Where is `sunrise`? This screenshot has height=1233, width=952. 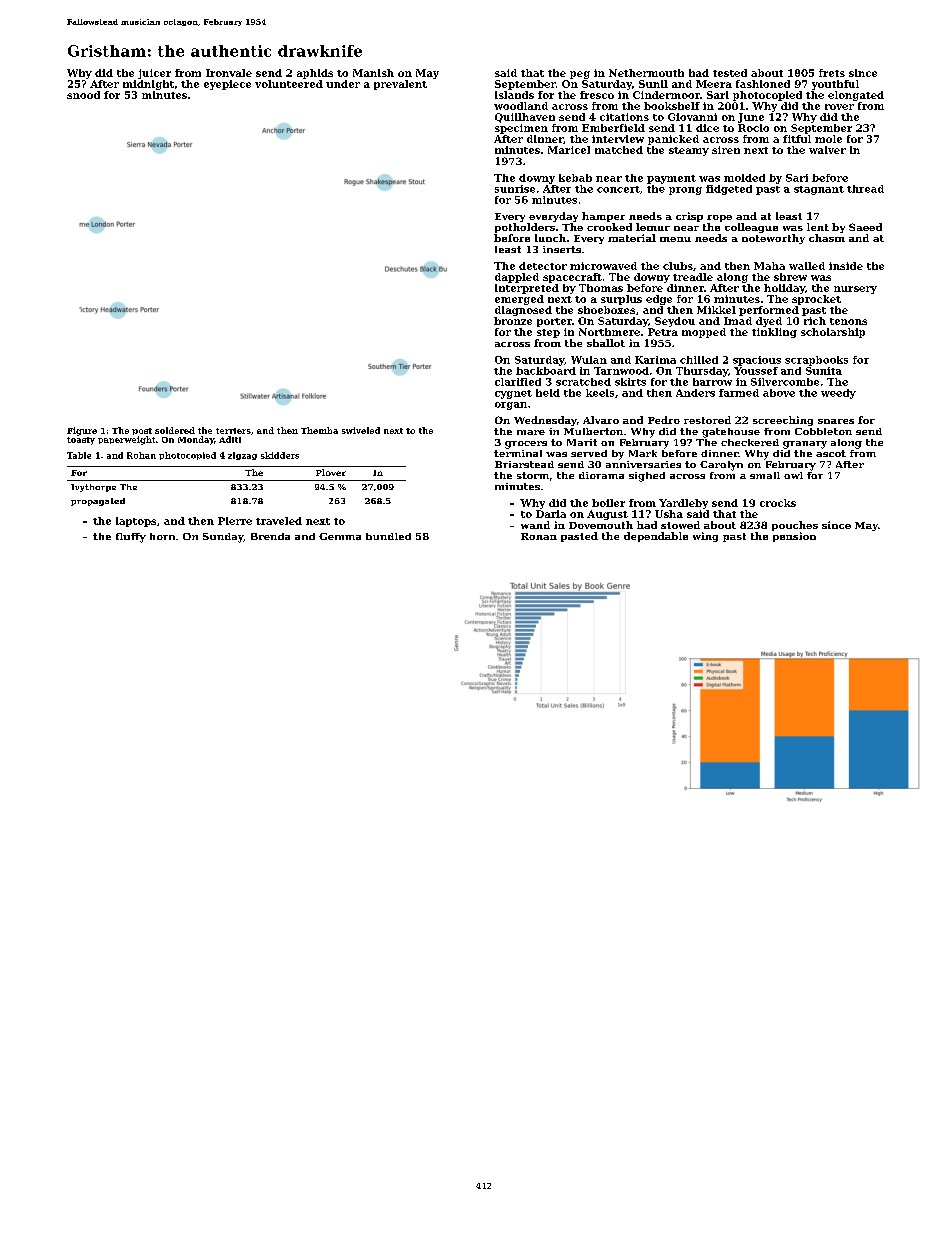
sunrise is located at coordinates (515, 189).
